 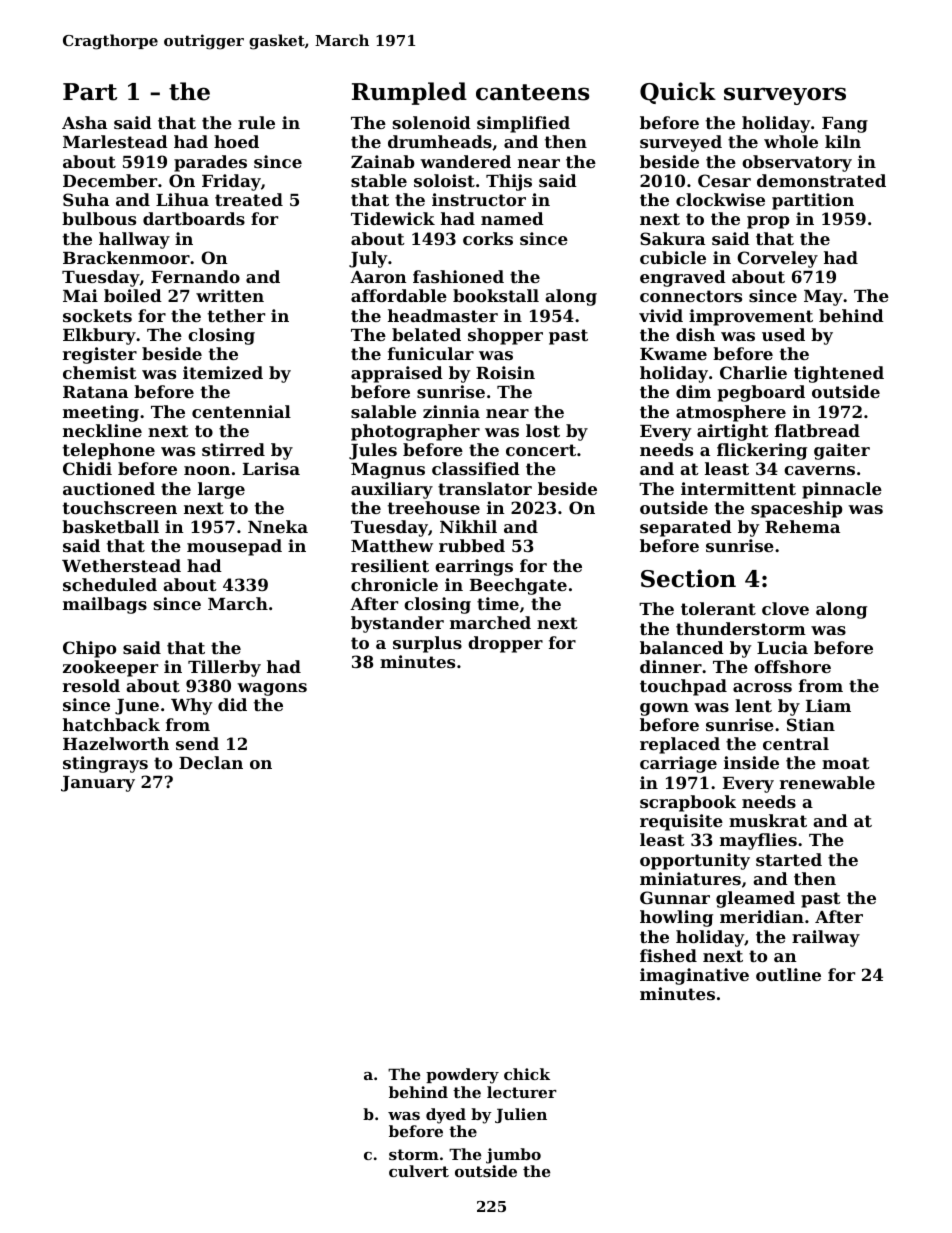 I want to click on January, so click(x=98, y=784).
